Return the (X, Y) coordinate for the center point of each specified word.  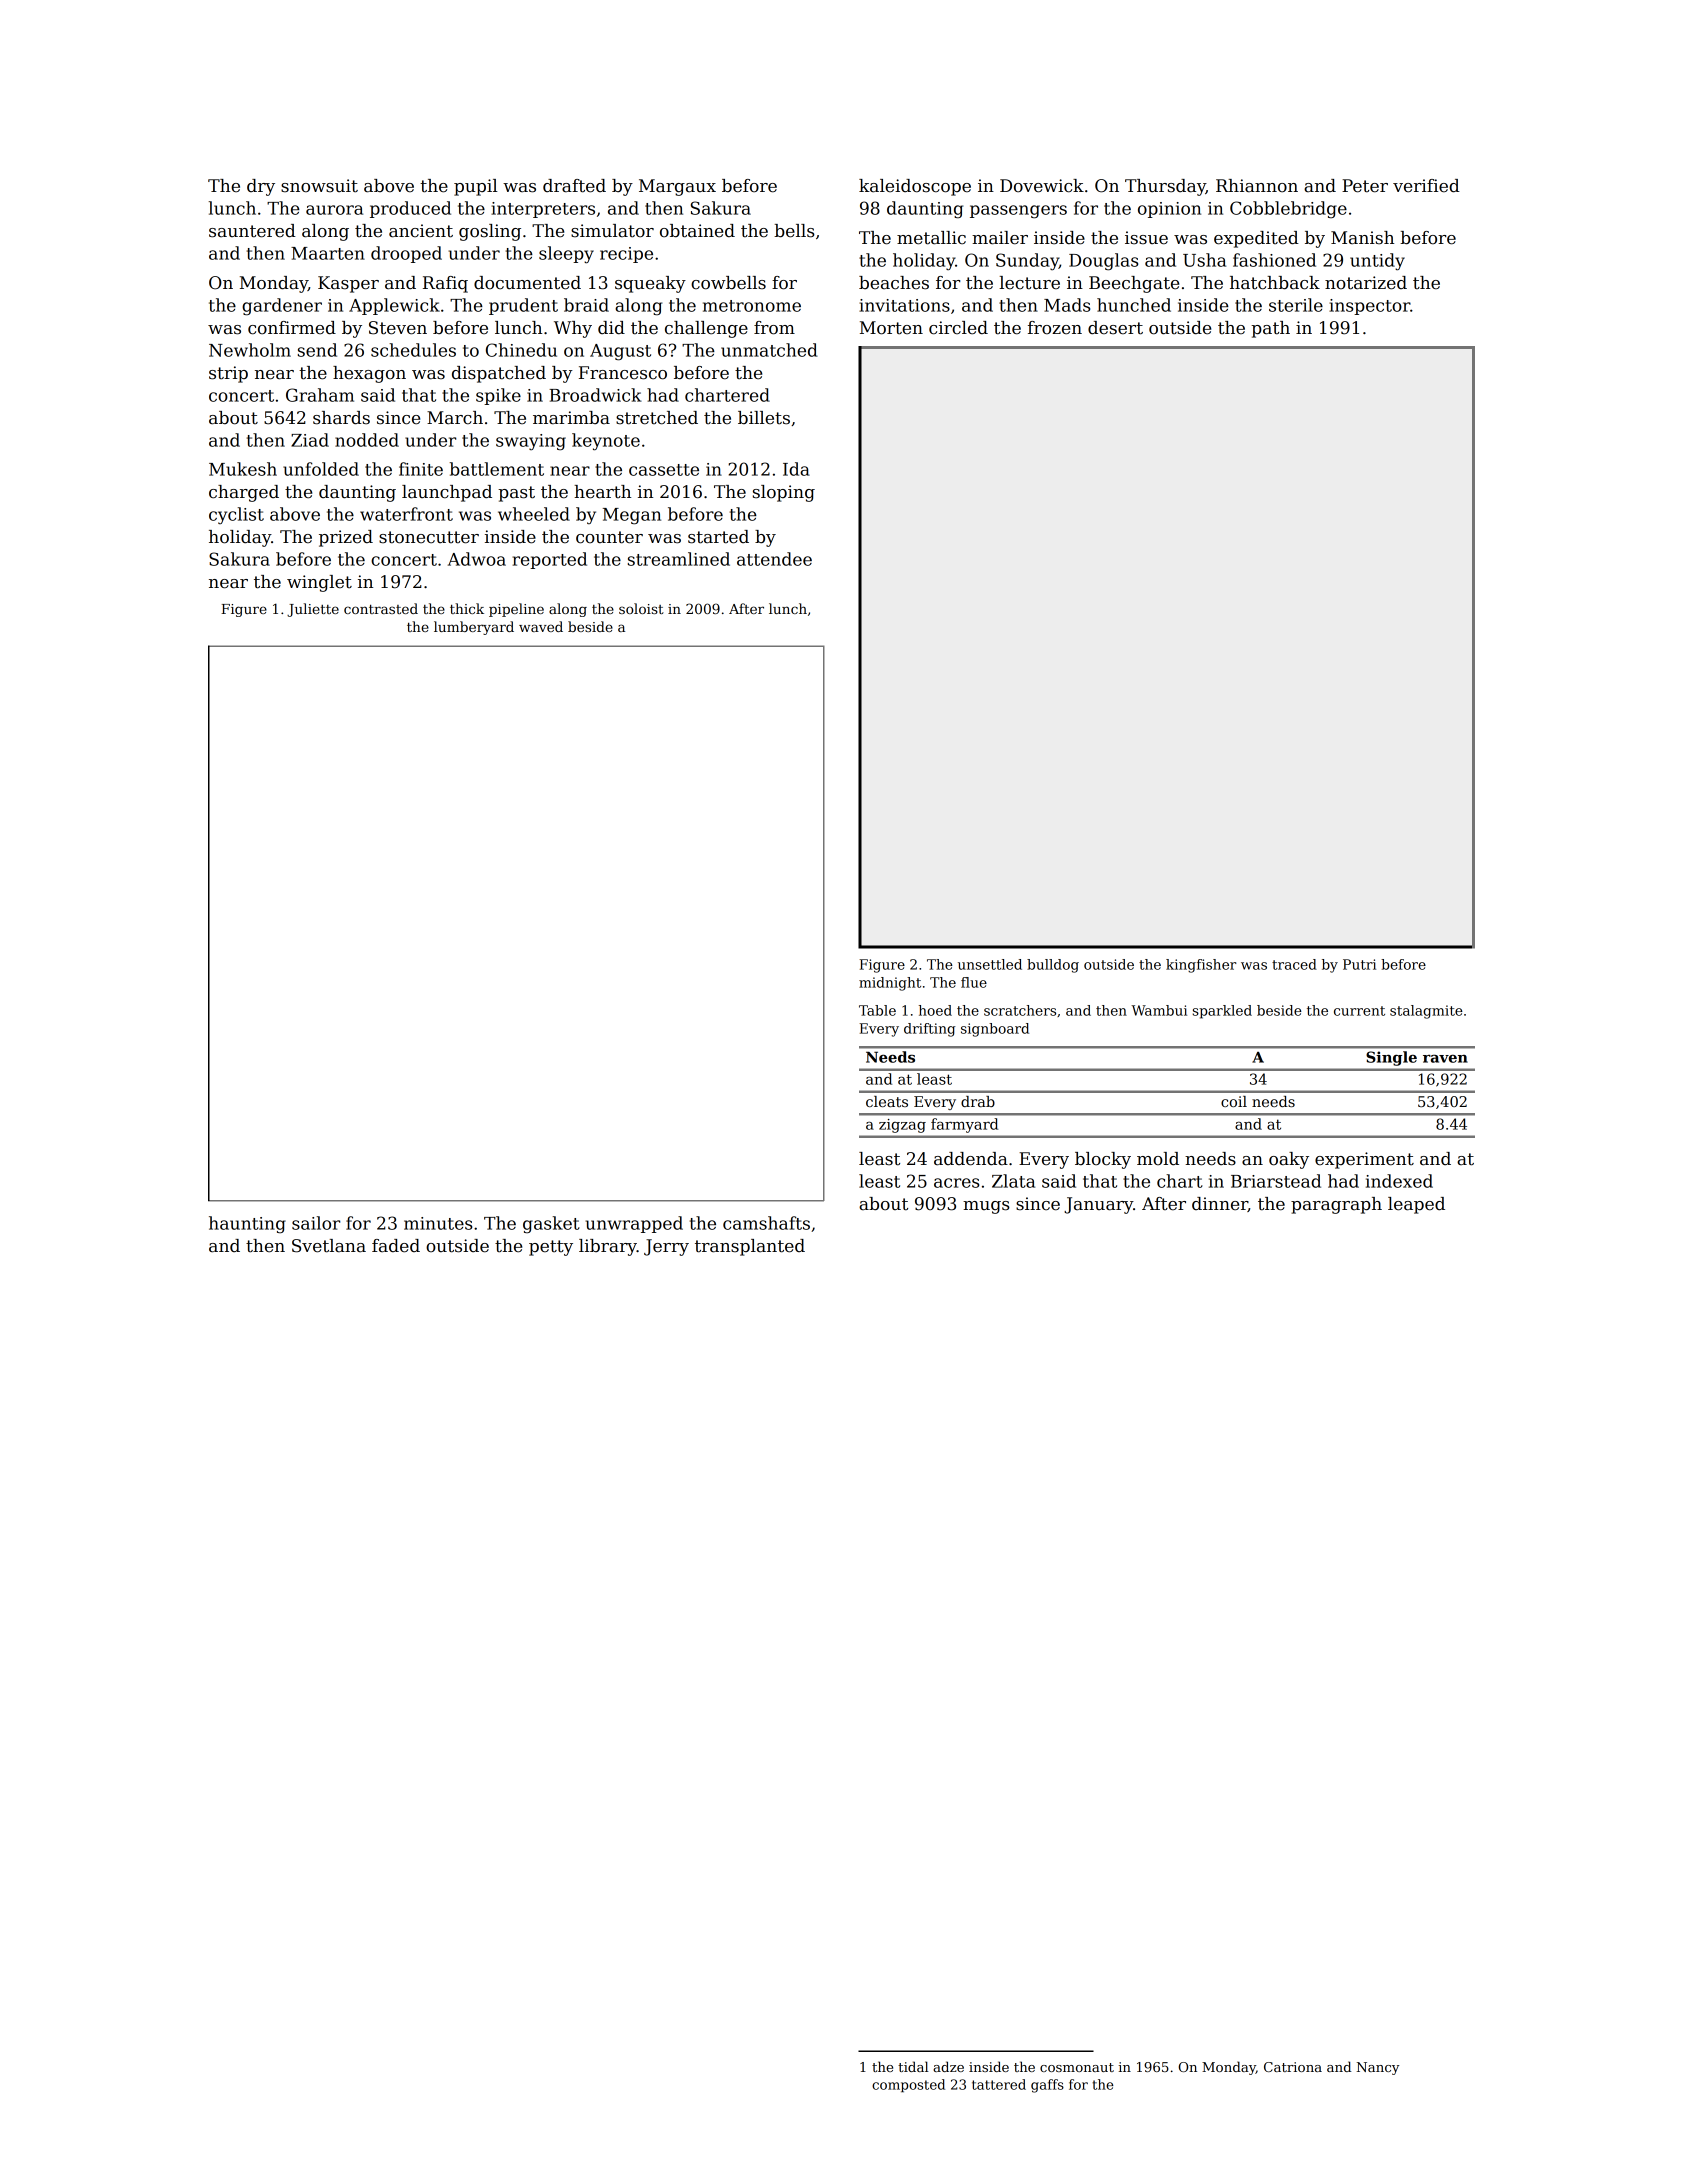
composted (908, 2085)
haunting (247, 1225)
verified (1426, 186)
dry (261, 187)
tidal (913, 2066)
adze (948, 2066)
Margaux (677, 187)
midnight (890, 984)
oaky (1289, 1160)
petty (551, 1248)
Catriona (1293, 2067)
